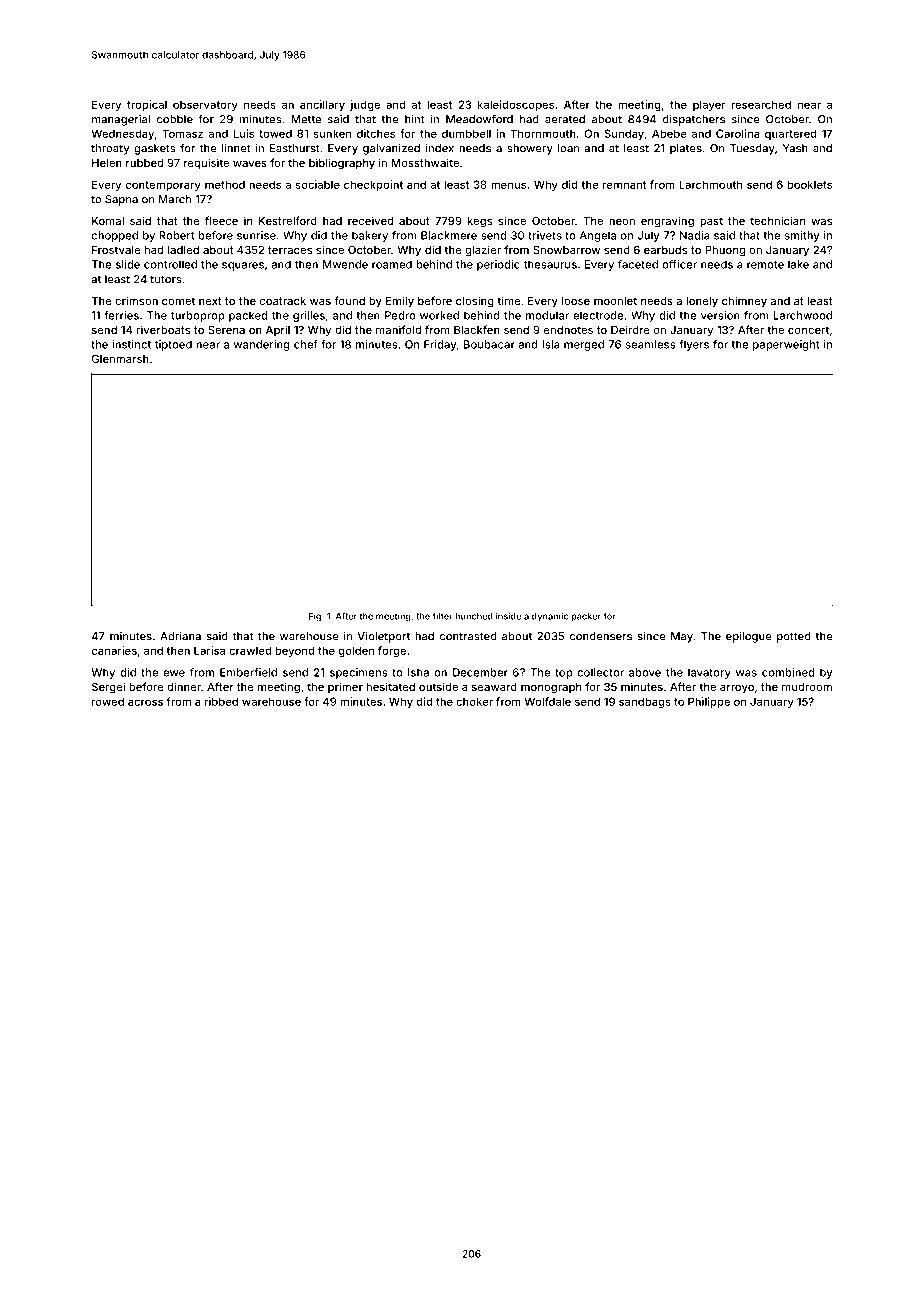  I want to click on bakery, so click(370, 236).
